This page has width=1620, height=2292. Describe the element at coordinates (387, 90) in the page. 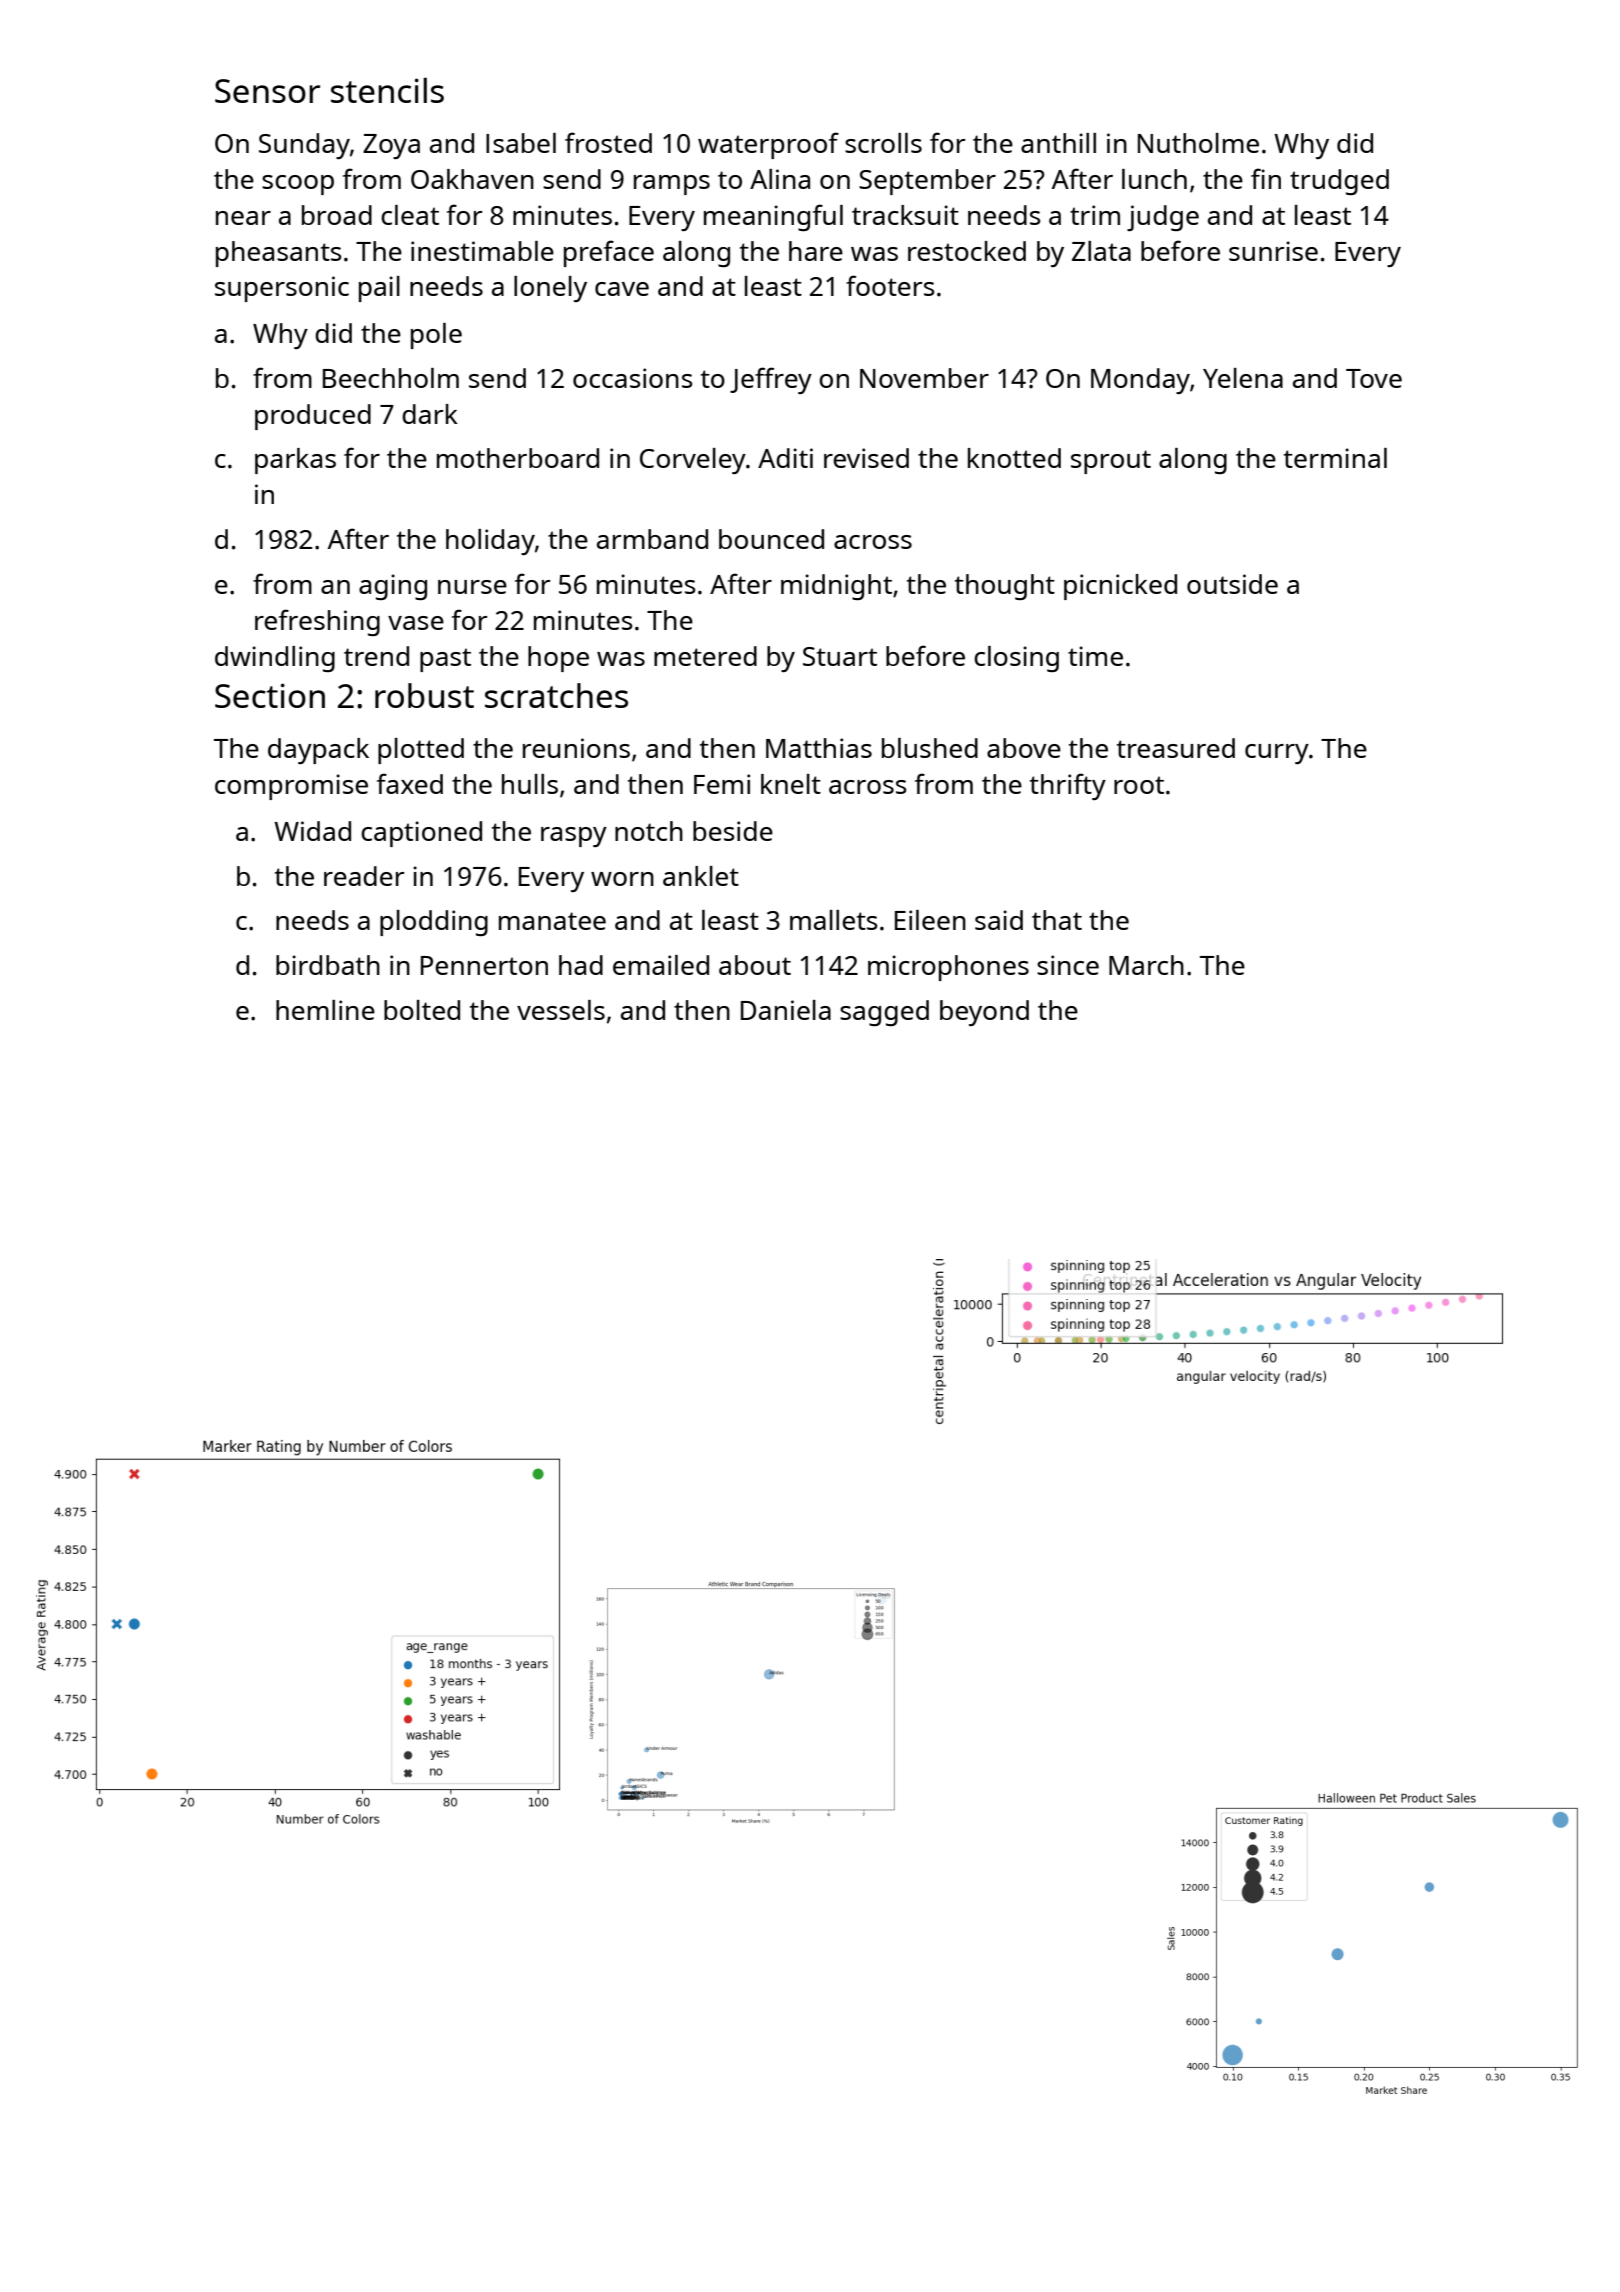

I see `stencils` at that location.
